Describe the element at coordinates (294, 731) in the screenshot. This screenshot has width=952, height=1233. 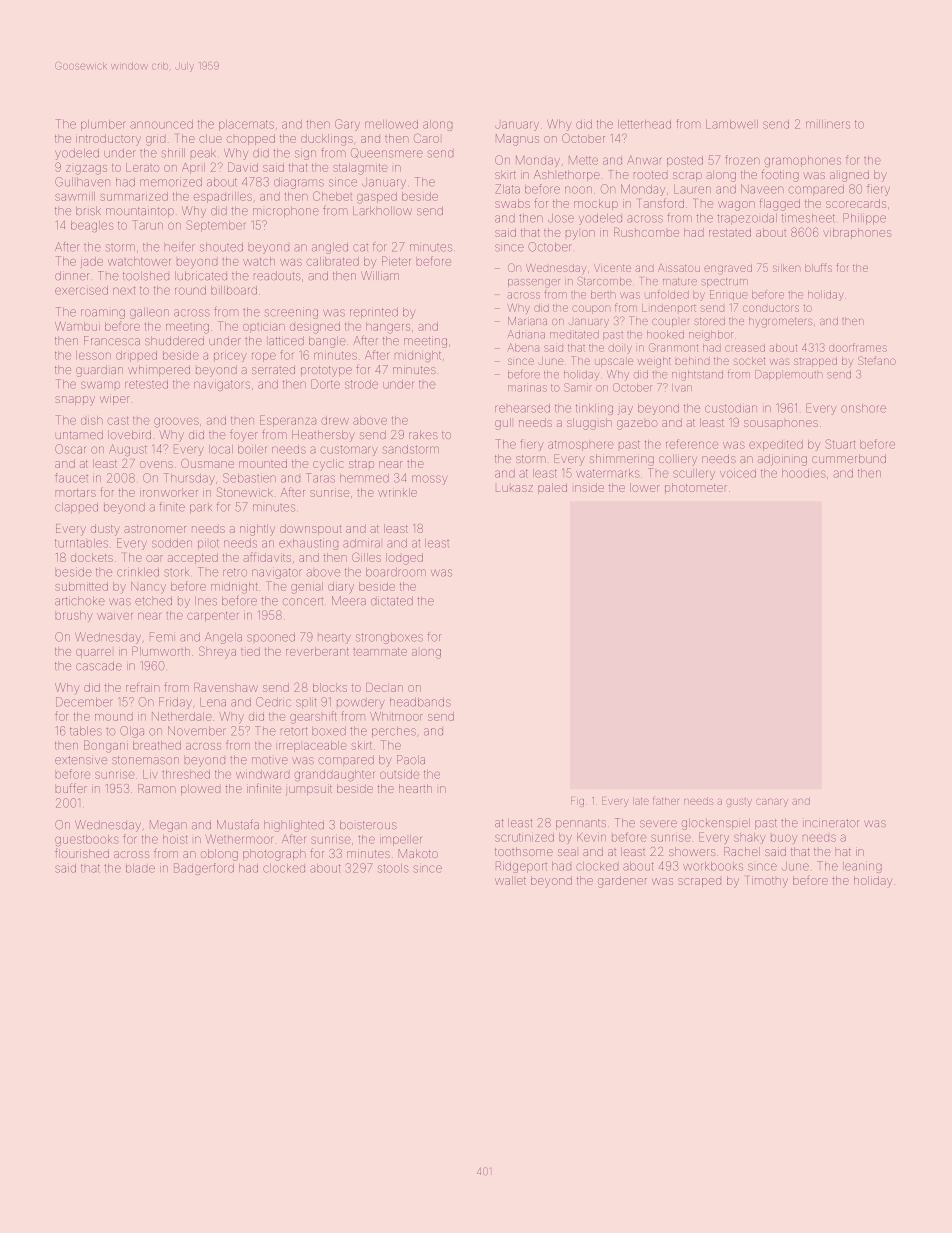
I see `retort` at that location.
